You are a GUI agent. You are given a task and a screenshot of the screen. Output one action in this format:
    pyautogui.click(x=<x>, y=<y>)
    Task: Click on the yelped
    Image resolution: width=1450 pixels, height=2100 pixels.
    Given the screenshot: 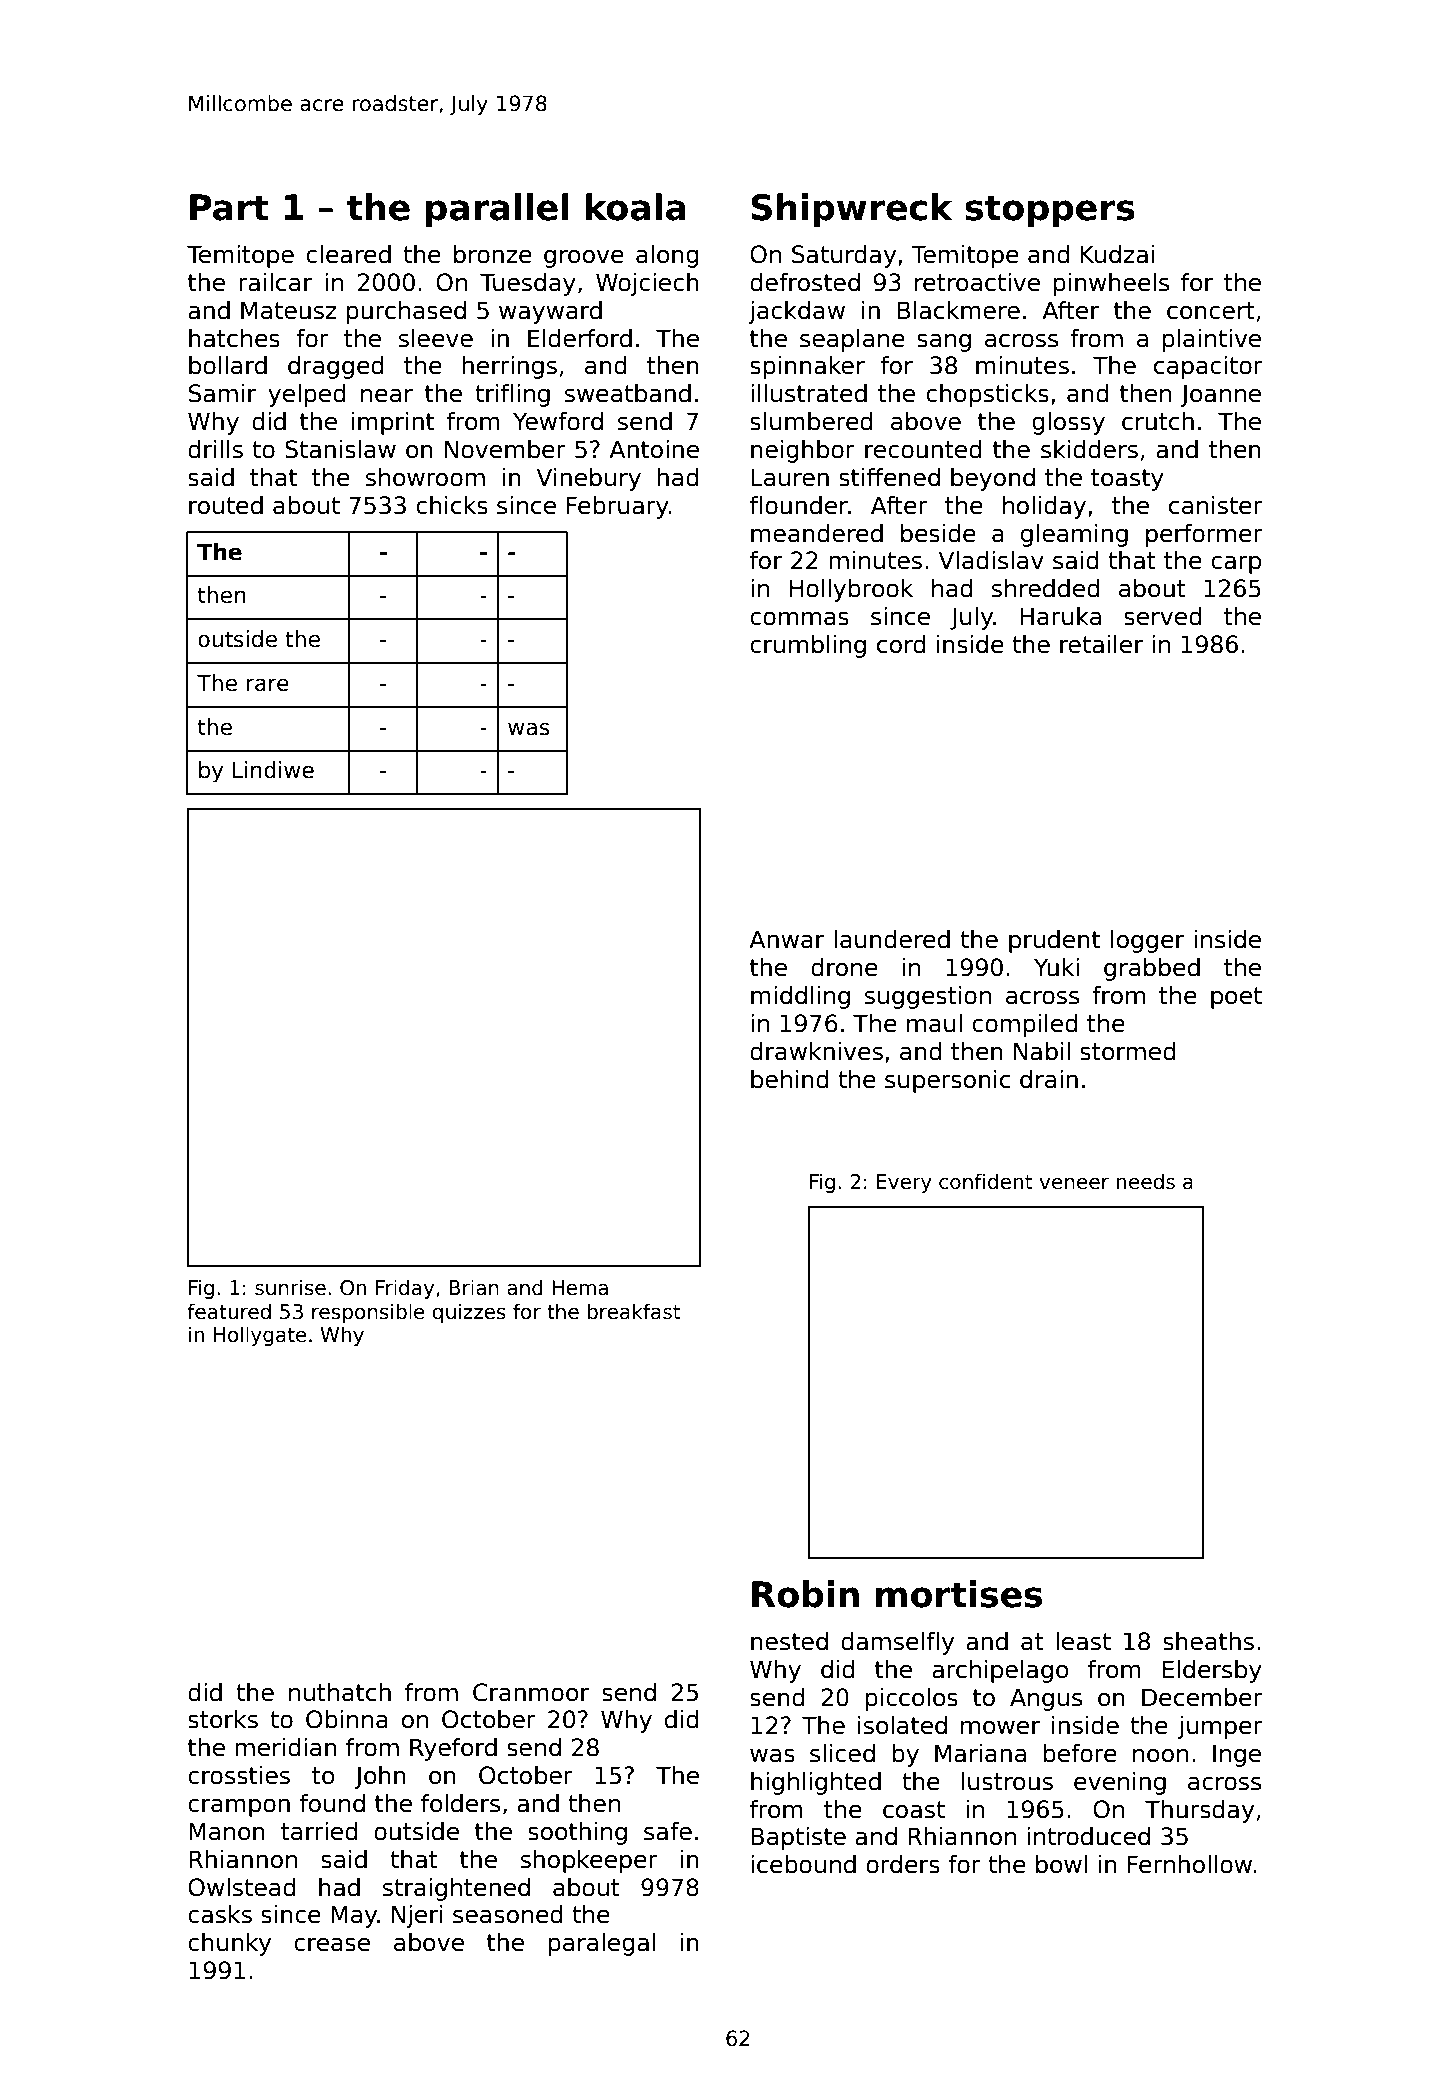 What is the action you would take?
    pyautogui.click(x=307, y=395)
